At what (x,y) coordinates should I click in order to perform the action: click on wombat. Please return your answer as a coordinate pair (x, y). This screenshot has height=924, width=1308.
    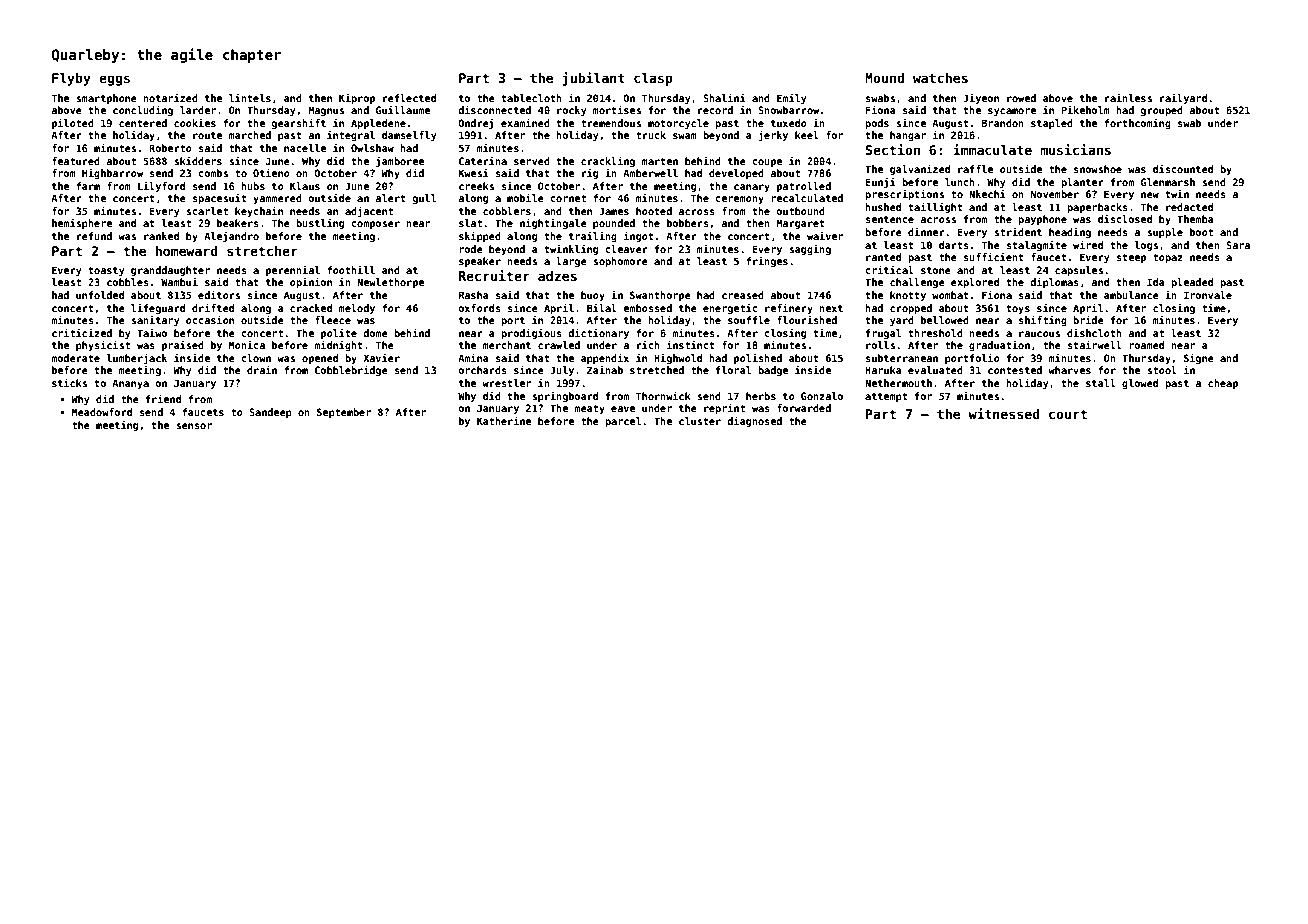
    Looking at the image, I should click on (950, 295).
